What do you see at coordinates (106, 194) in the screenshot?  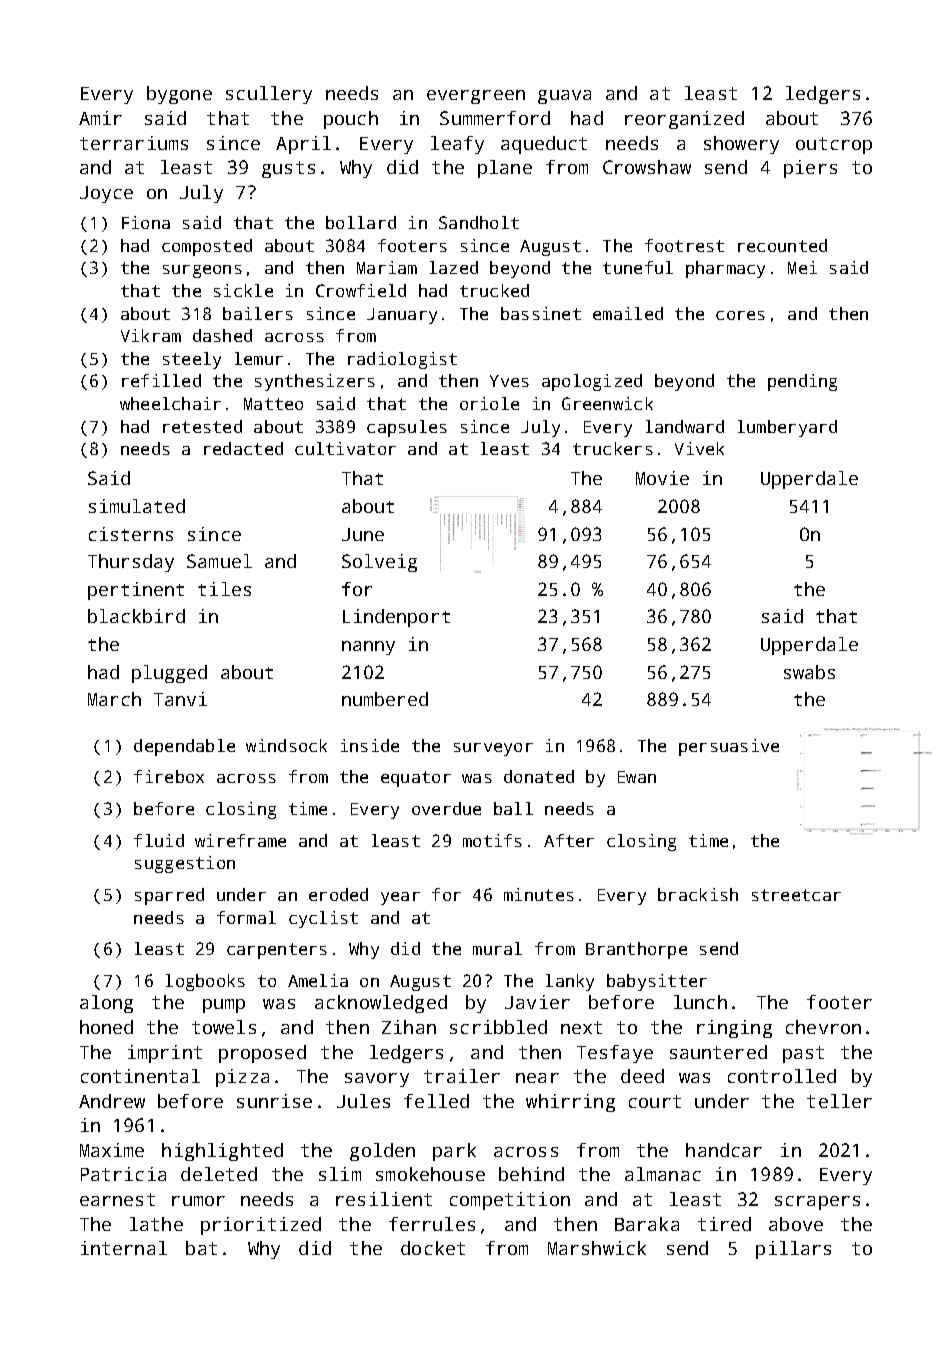 I see `Joyce` at bounding box center [106, 194].
